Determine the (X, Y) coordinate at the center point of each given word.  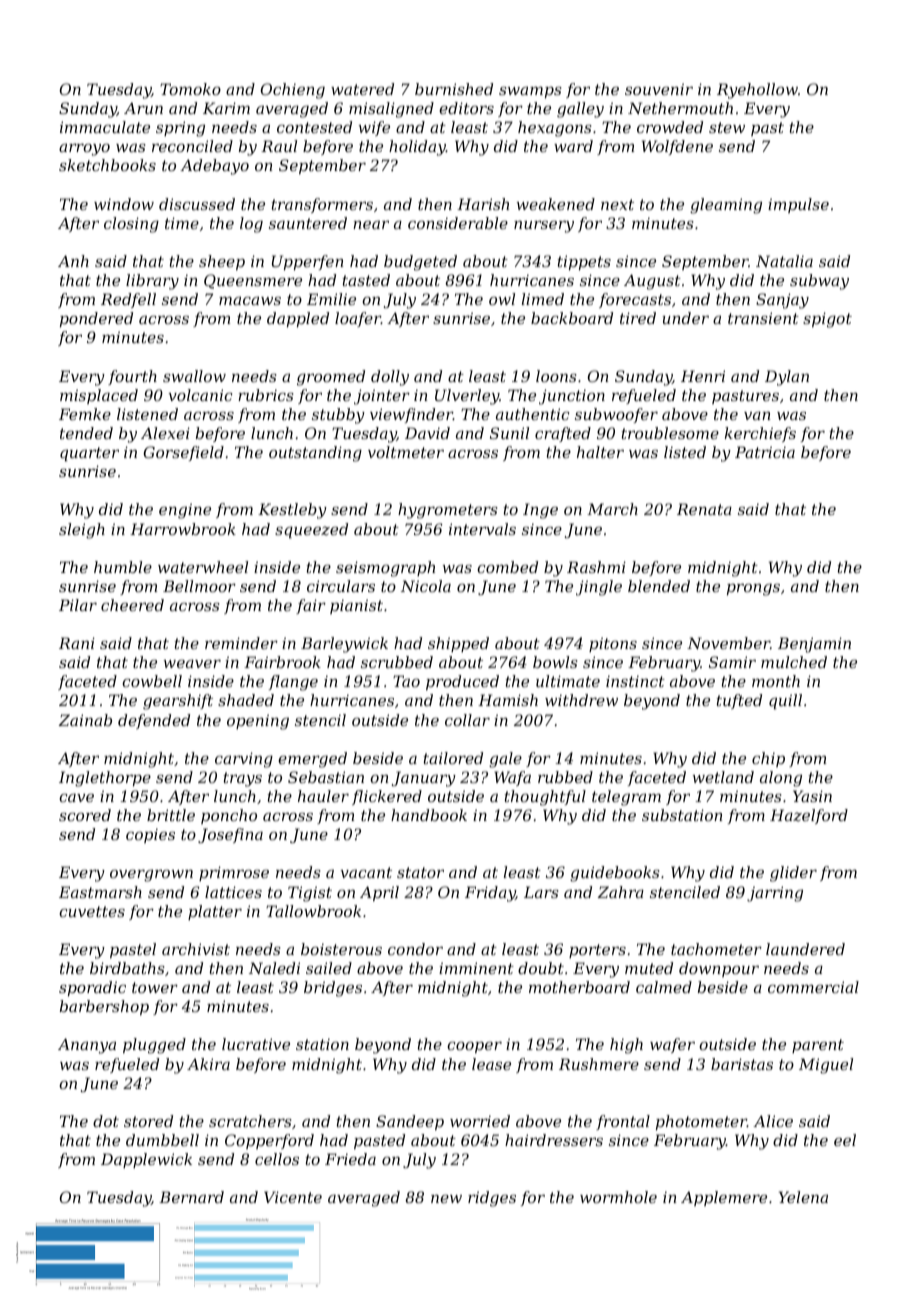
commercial (813, 987)
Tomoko (190, 89)
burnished (454, 89)
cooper (474, 1047)
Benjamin (814, 645)
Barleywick (344, 645)
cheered (132, 605)
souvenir (659, 89)
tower (155, 987)
